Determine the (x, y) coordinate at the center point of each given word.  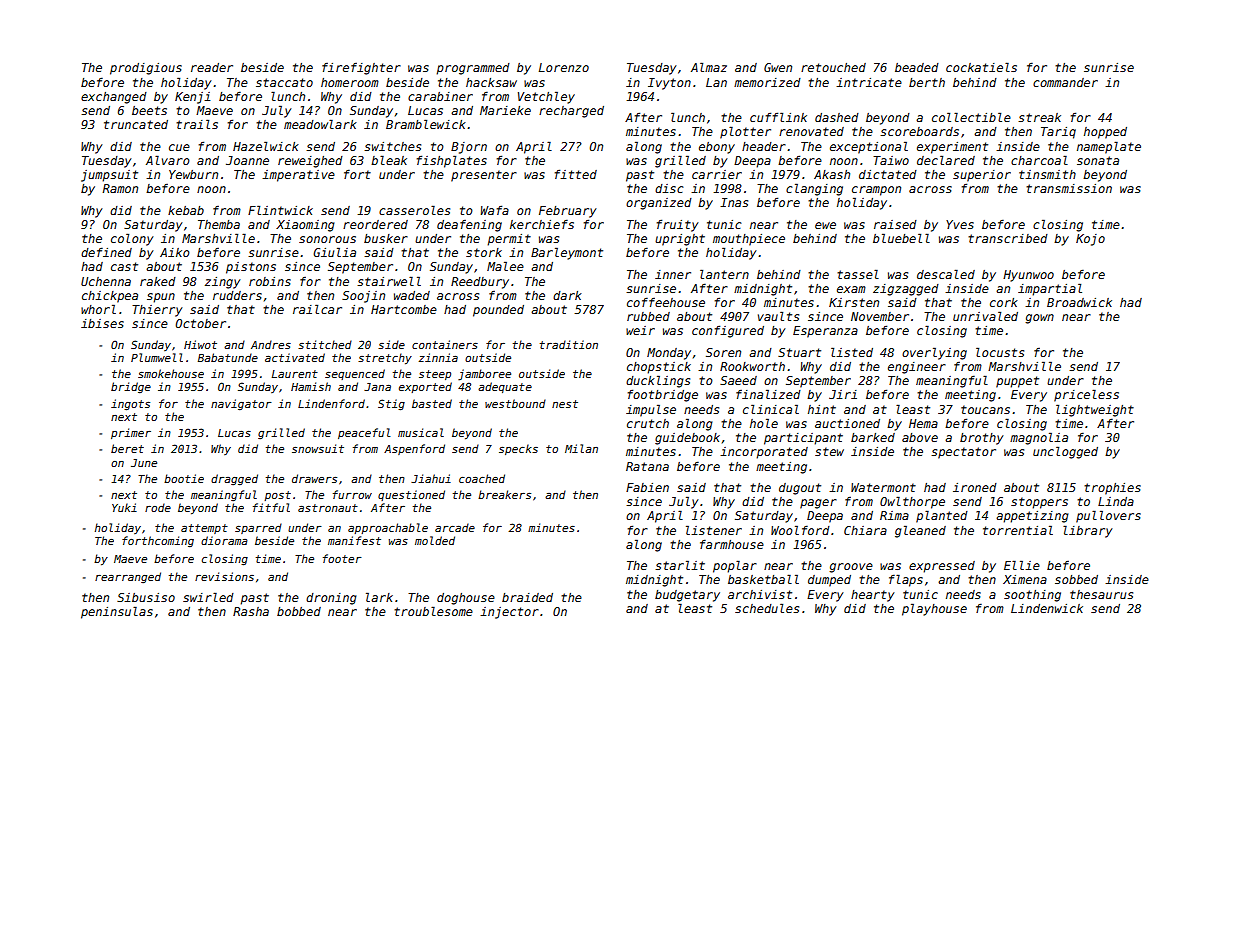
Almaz (709, 67)
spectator (963, 453)
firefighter (361, 69)
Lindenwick (1047, 608)
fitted (576, 174)
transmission (1069, 188)
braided (527, 597)
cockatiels (981, 67)
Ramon (120, 188)
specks (518, 449)
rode (158, 507)
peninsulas (117, 612)
